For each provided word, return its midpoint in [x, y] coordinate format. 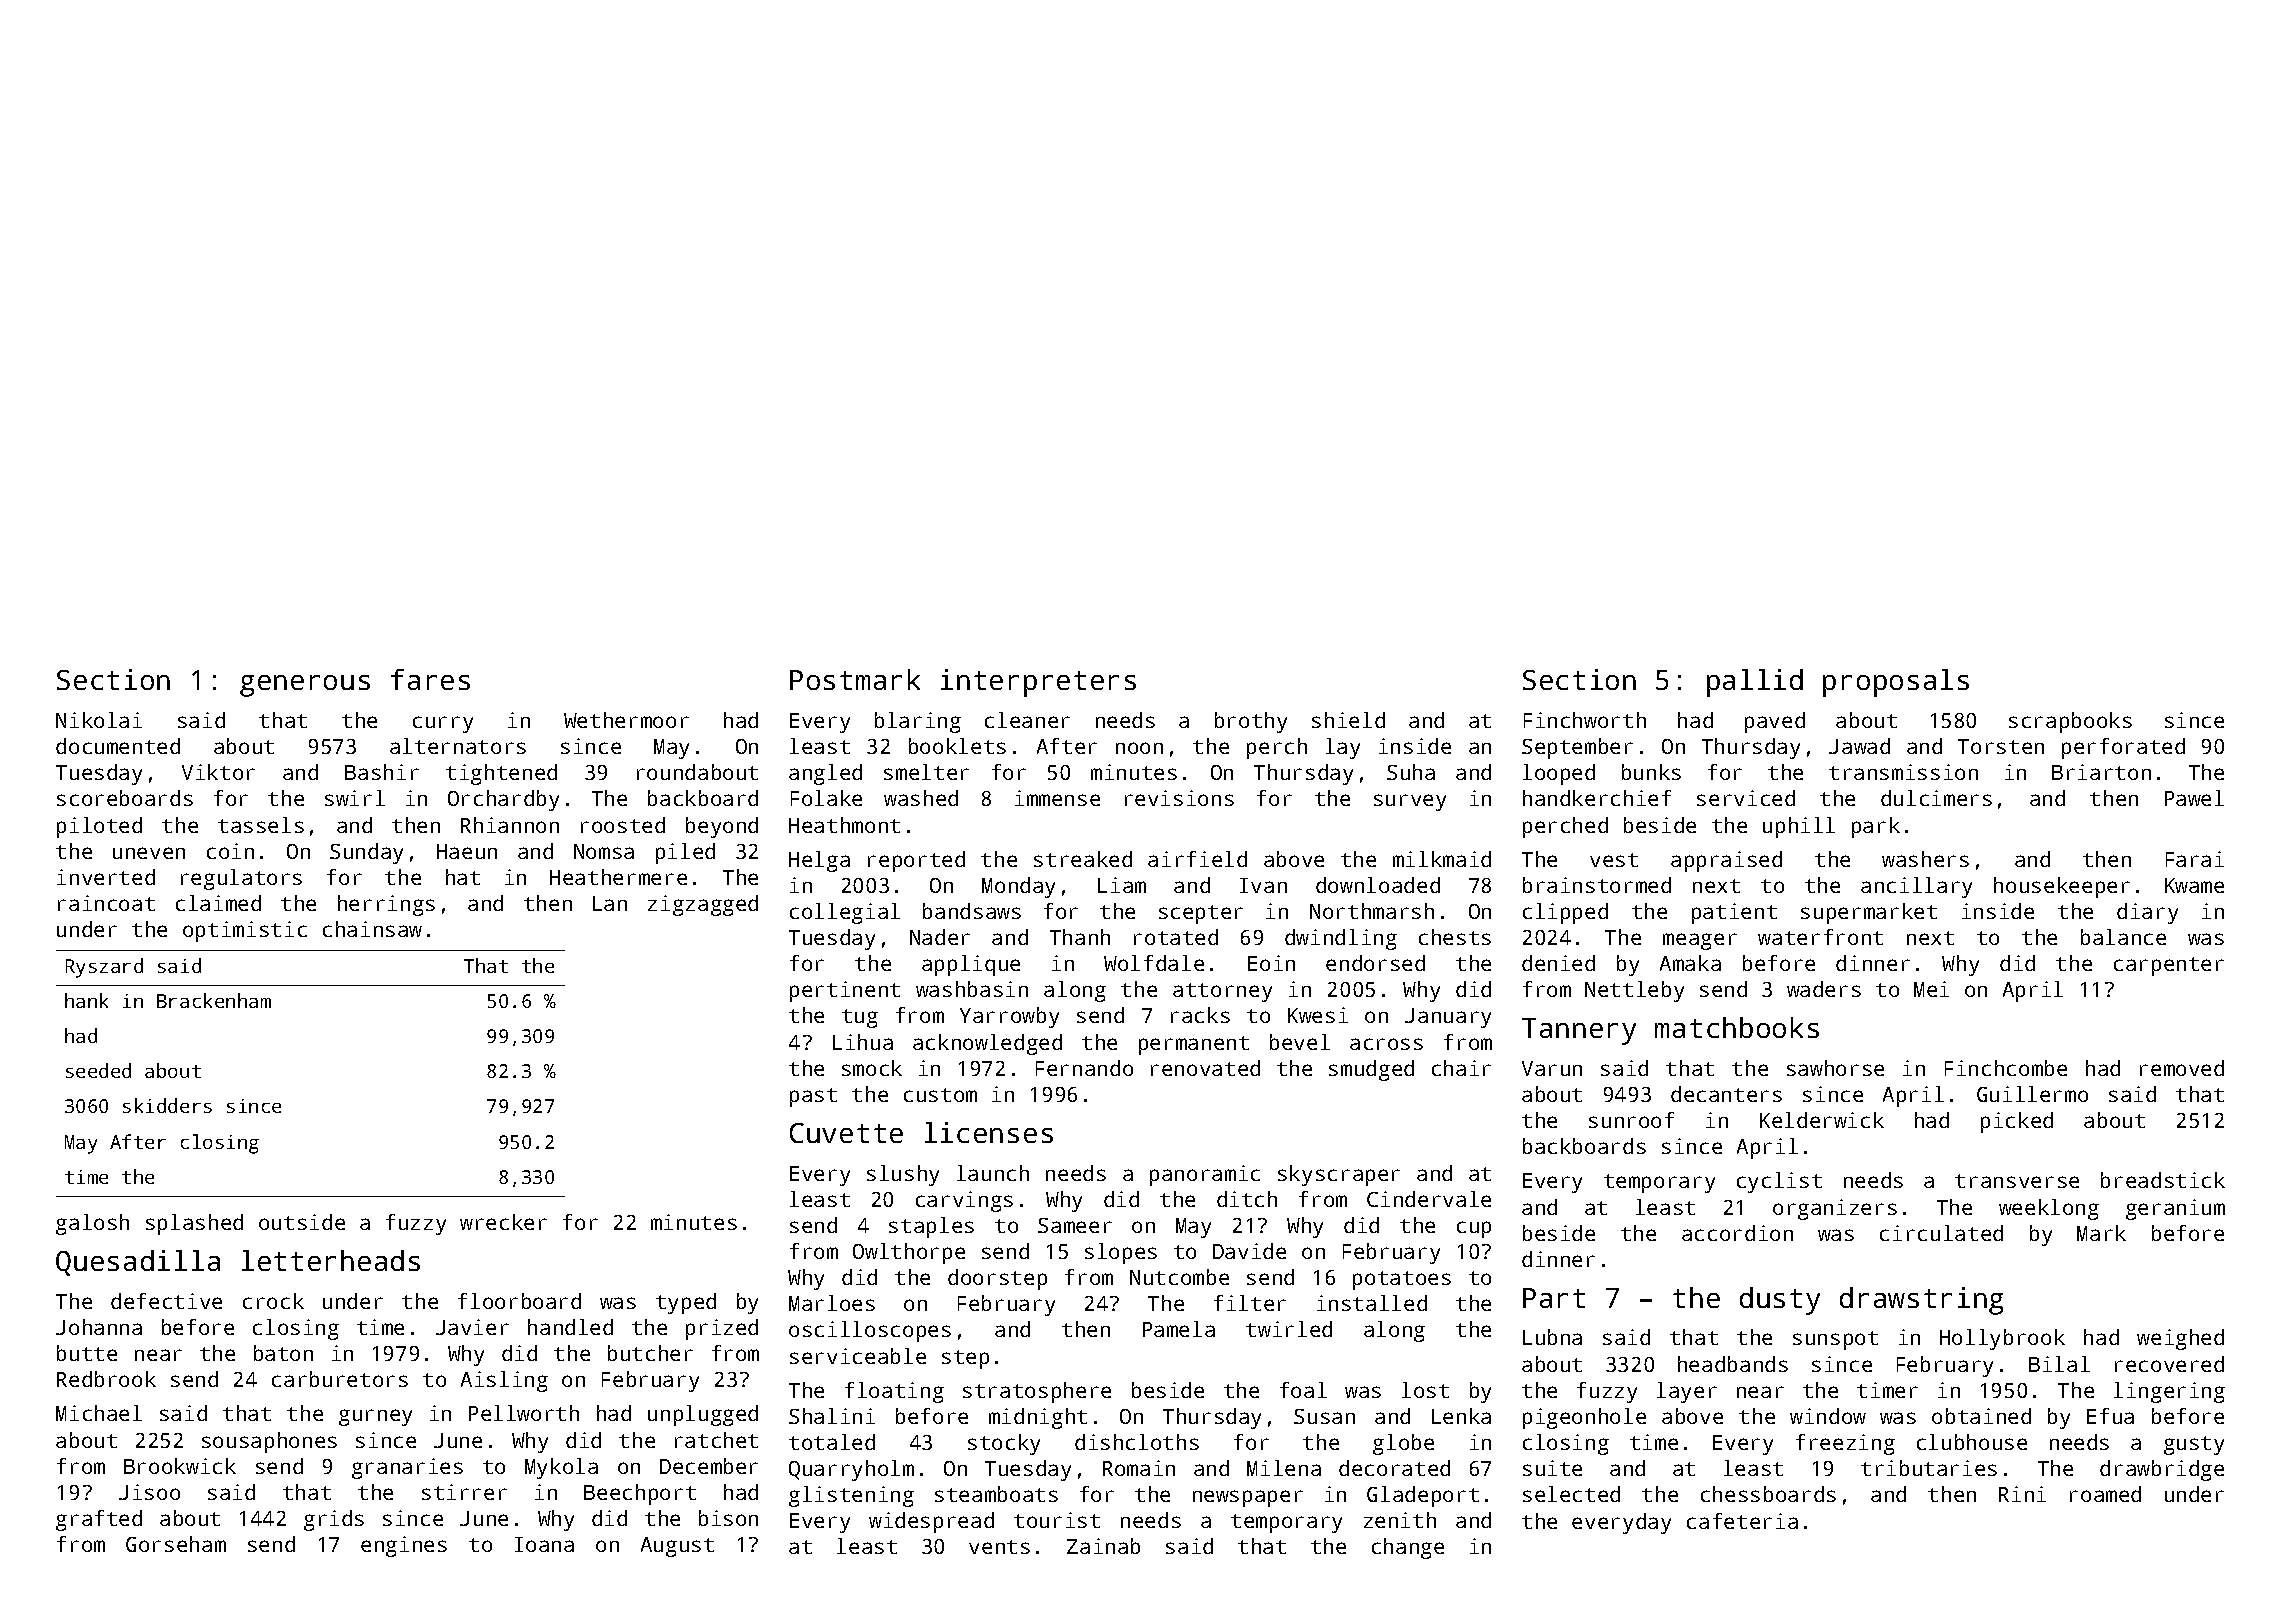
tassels [261, 825]
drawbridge [2162, 1470]
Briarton [2101, 772]
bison [728, 1518]
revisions [1179, 798]
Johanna [99, 1327]
